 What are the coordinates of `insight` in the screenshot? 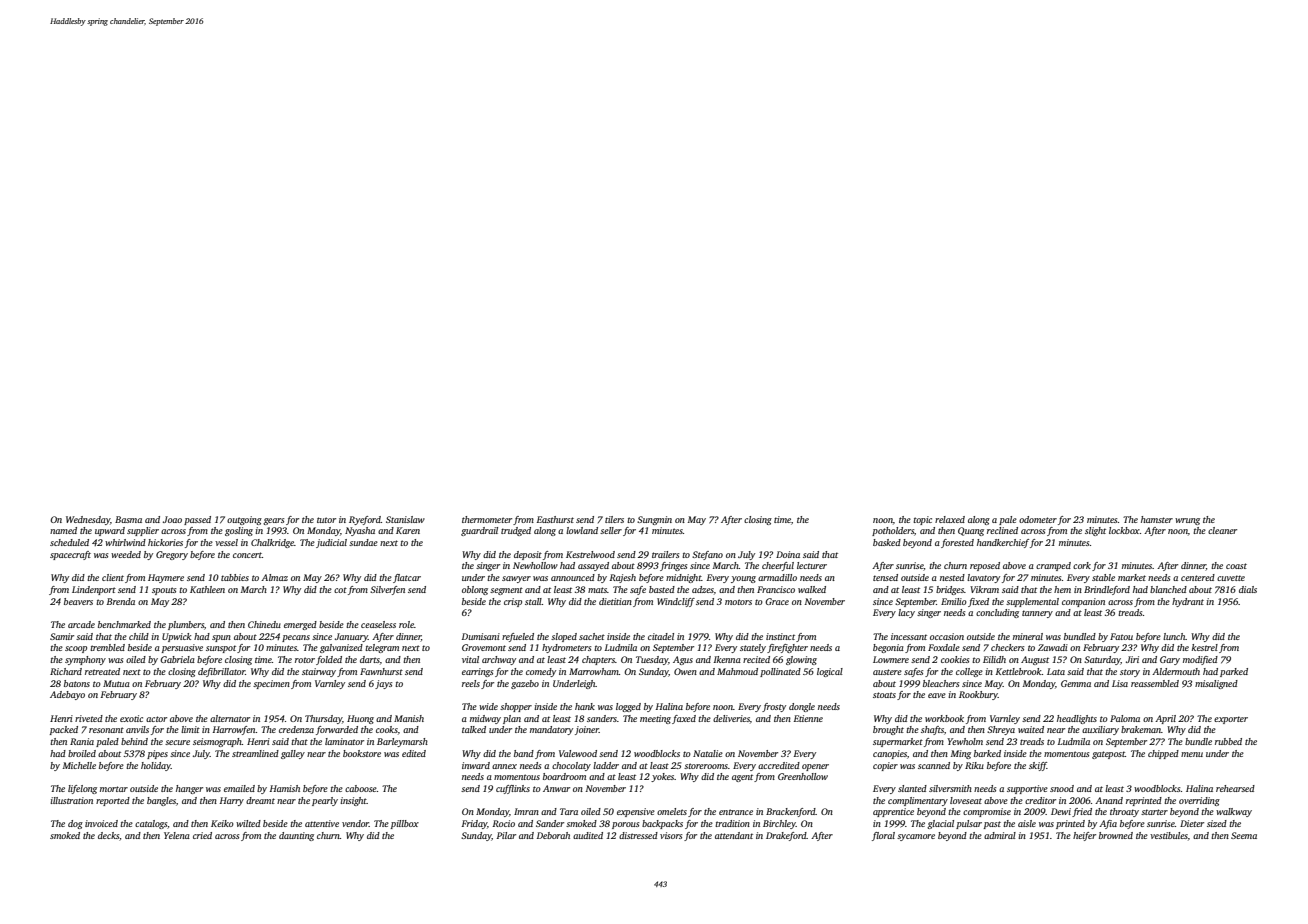 It's located at (353, 801).
